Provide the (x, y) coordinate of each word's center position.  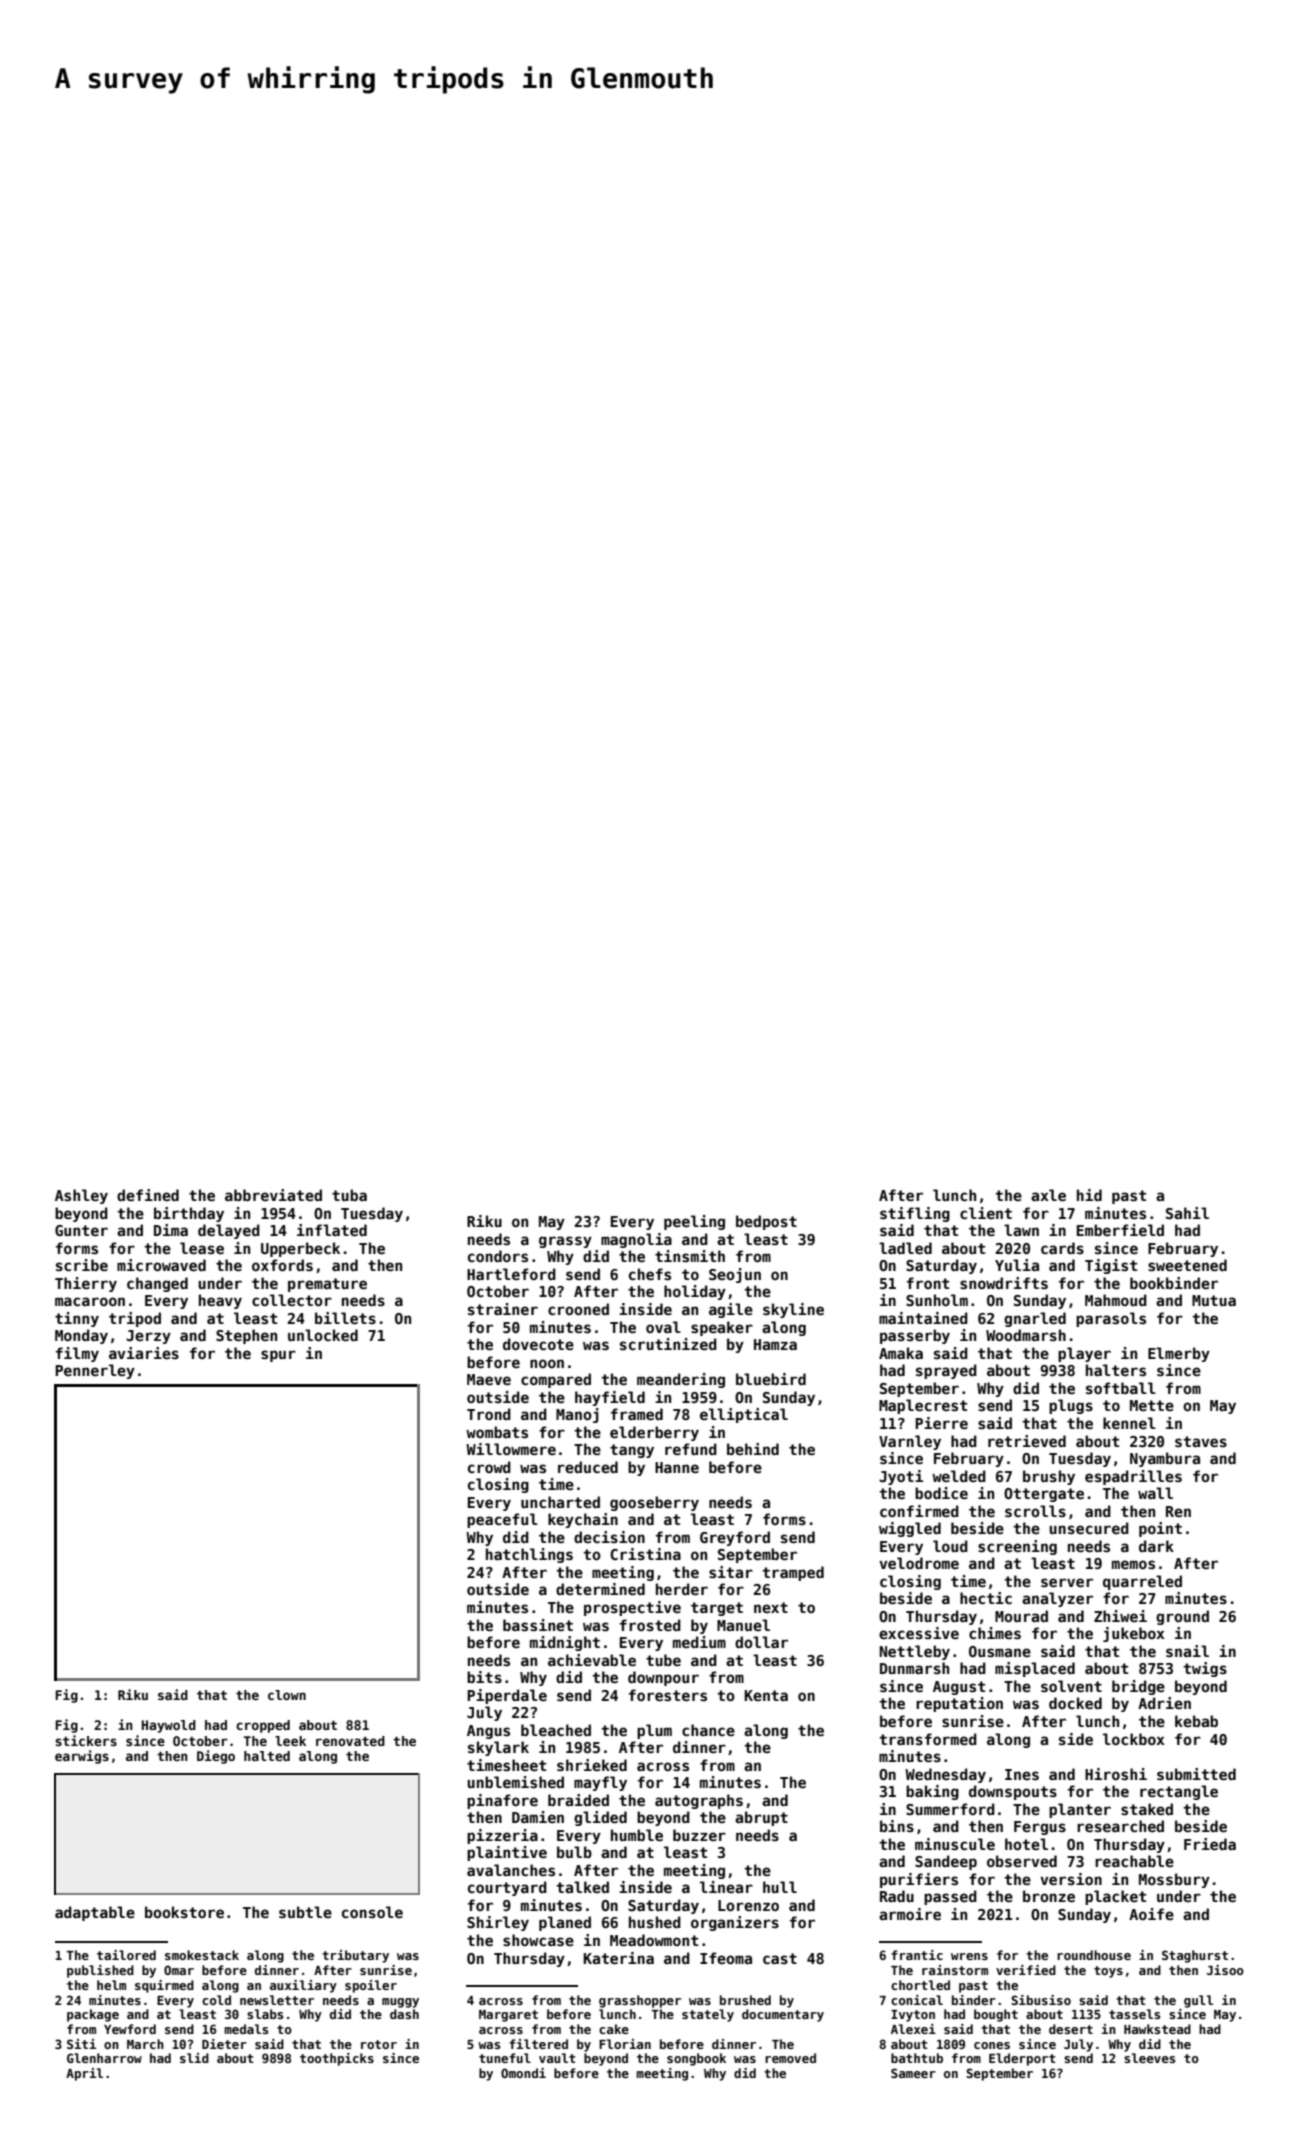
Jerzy (148, 1337)
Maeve (489, 1379)
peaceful (502, 1520)
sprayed (946, 1371)
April (84, 2074)
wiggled (910, 1529)
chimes (995, 1633)
